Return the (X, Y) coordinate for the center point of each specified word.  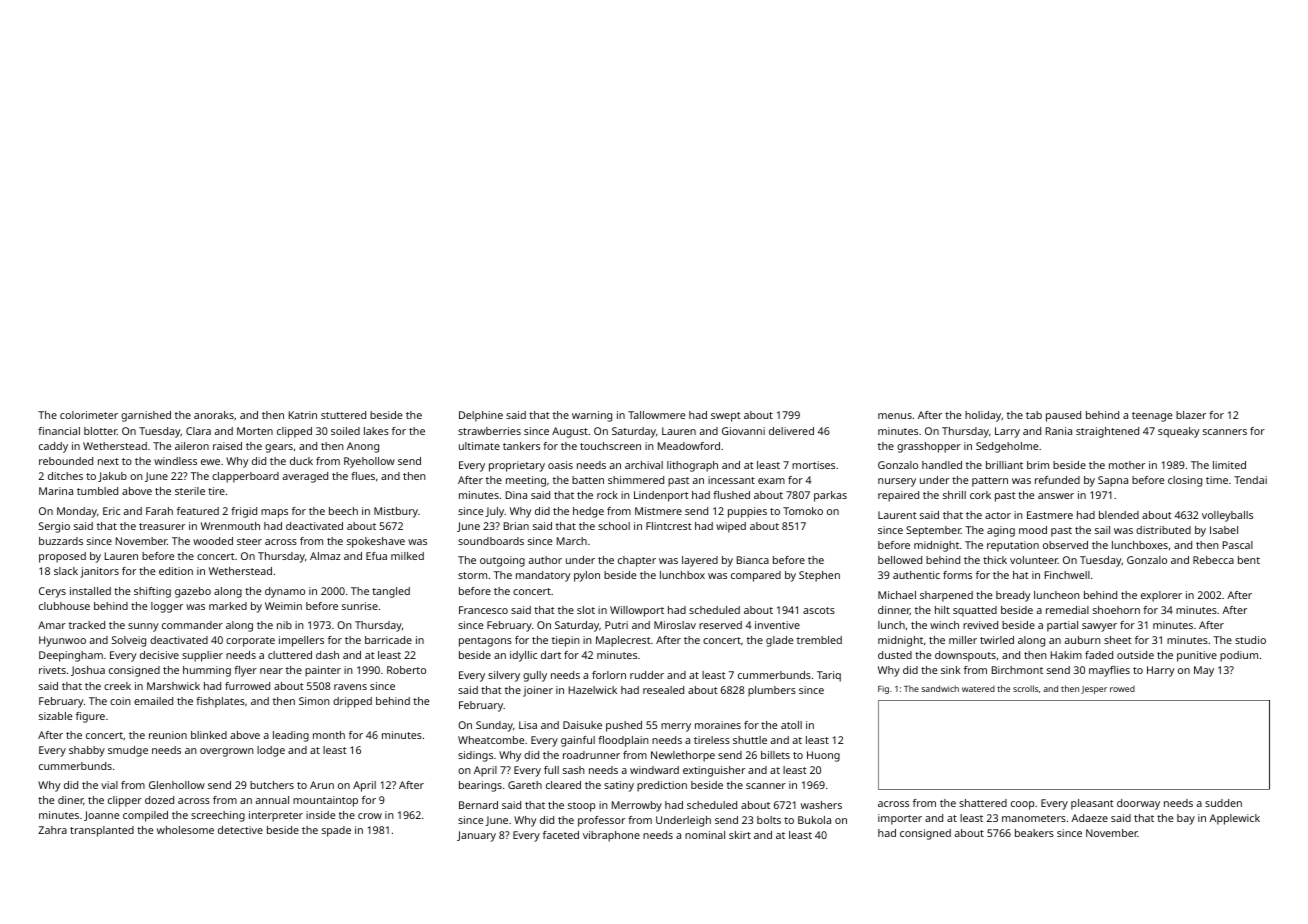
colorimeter (89, 415)
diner (71, 801)
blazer (1191, 415)
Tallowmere (656, 415)
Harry (1160, 671)
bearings (480, 786)
